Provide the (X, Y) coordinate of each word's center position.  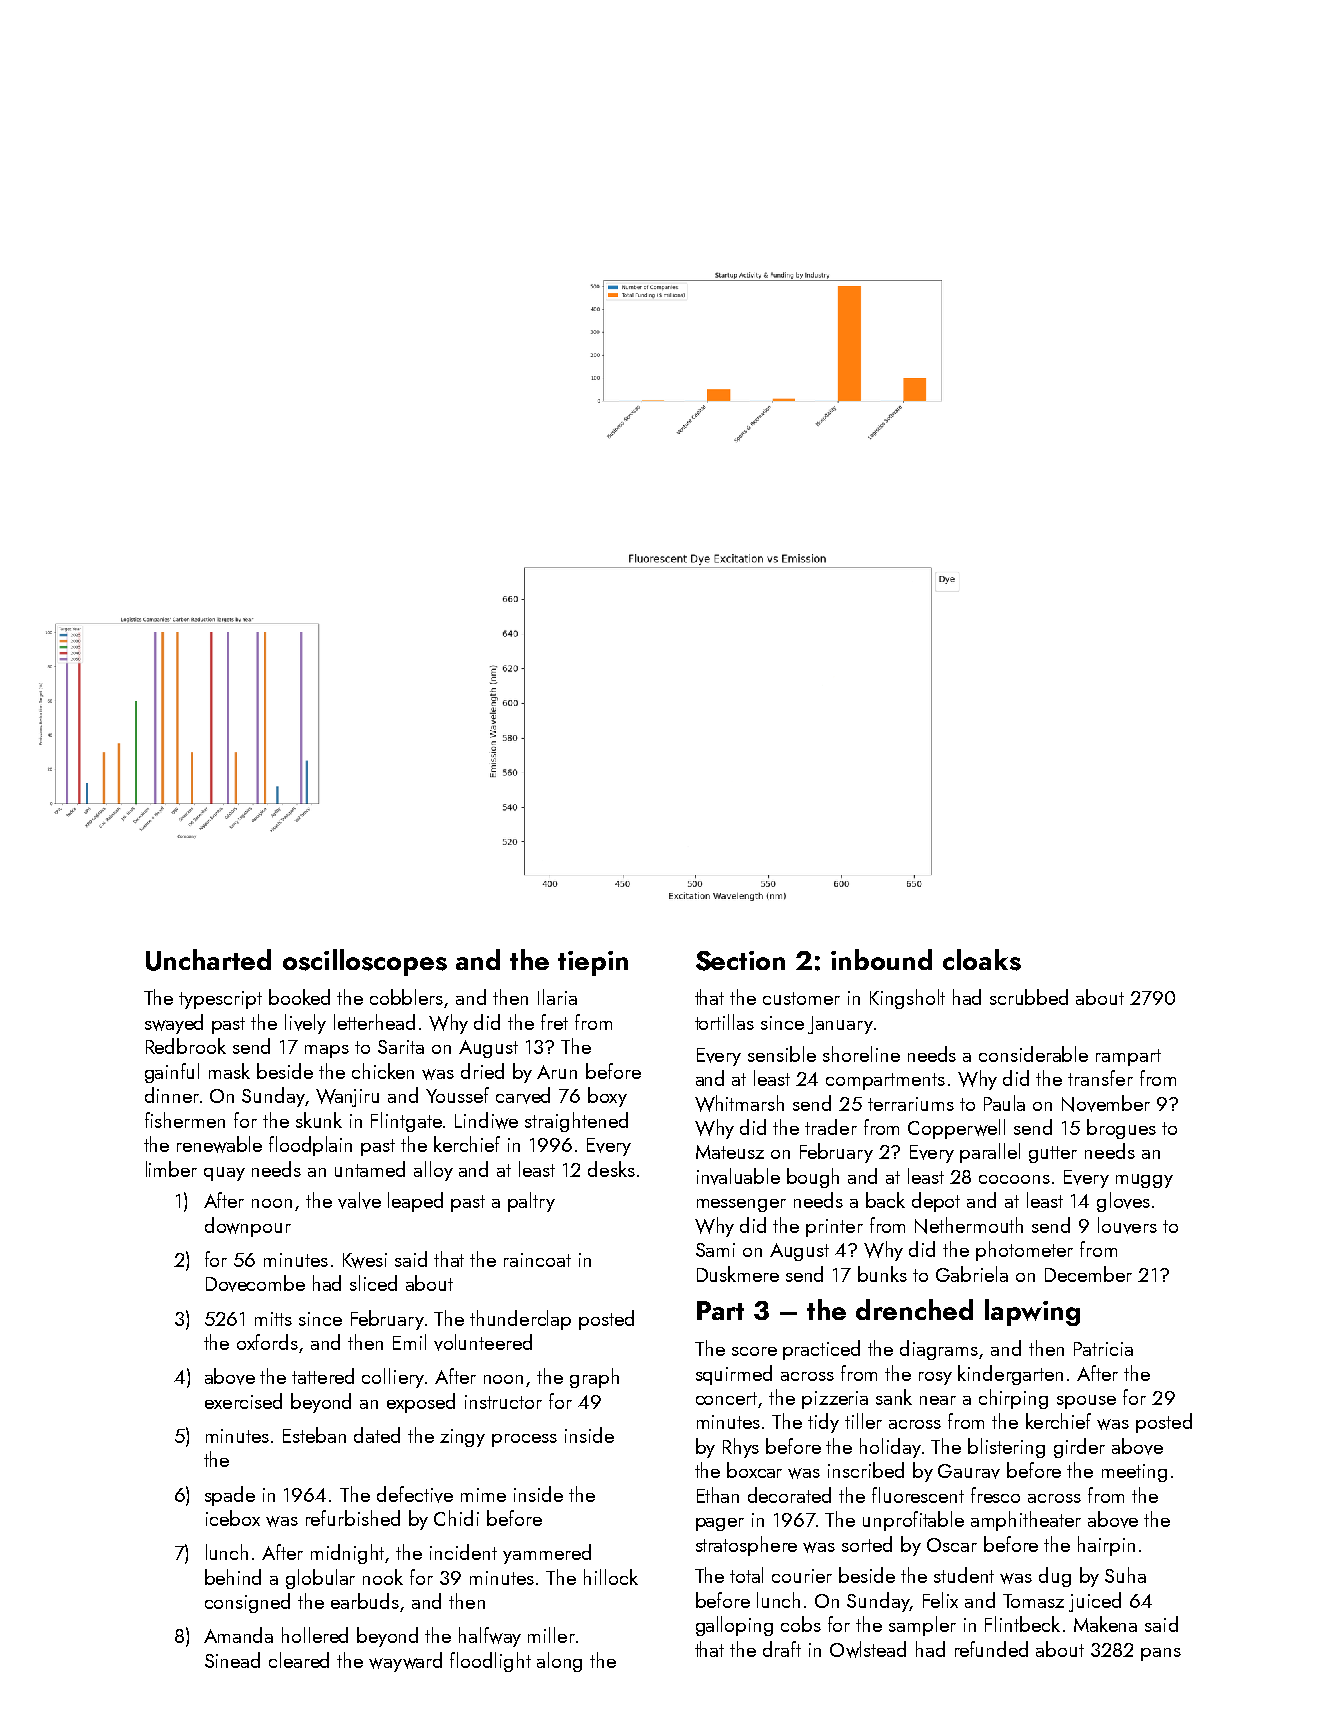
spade (230, 1496)
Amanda (238, 1635)
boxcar (754, 1470)
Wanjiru (347, 1098)
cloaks (982, 960)
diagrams (939, 1350)
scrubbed (1029, 997)
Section (740, 961)
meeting (1134, 1473)
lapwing (1032, 1312)
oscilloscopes (365, 962)
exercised (243, 1401)
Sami (715, 1250)
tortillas (724, 1022)
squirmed (734, 1375)
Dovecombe (255, 1283)
